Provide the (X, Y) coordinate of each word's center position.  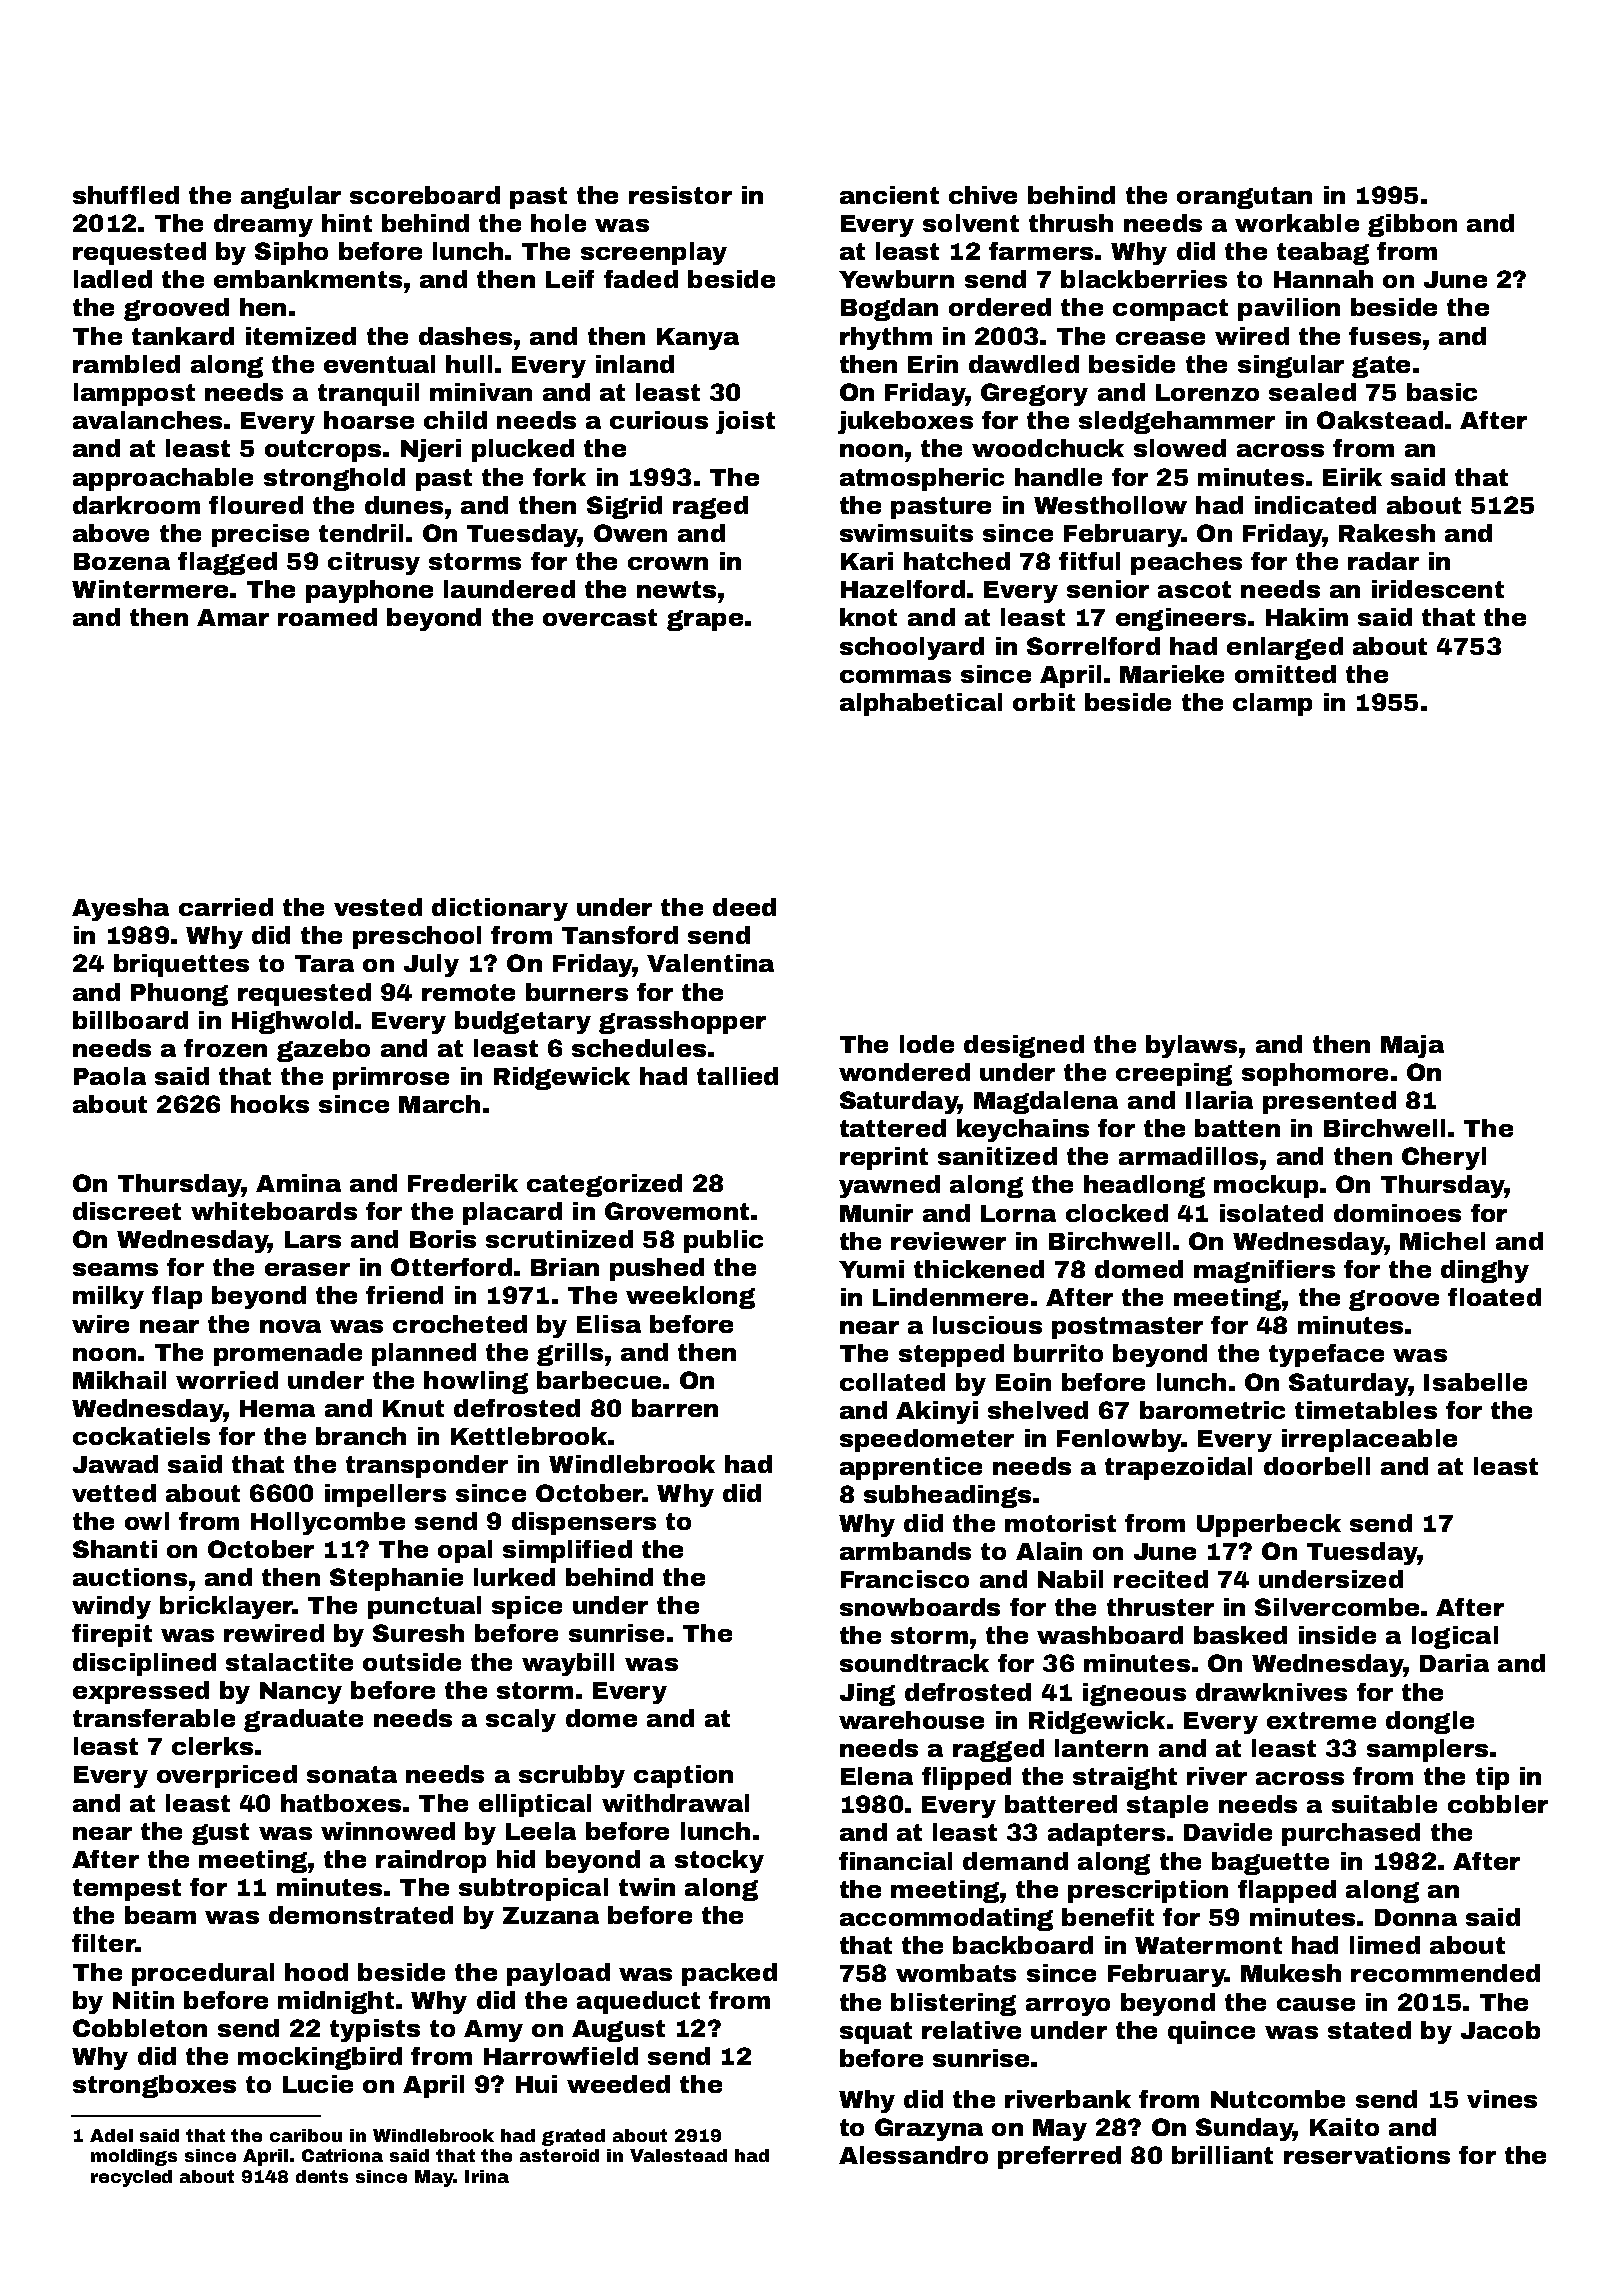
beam (160, 1915)
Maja (1412, 1046)
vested (378, 907)
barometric (1212, 1410)
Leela (541, 1831)
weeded (618, 2084)
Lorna (1018, 1213)
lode (927, 1044)
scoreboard (425, 195)
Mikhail (119, 1380)
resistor (680, 195)
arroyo (1068, 2007)
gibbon (1412, 225)
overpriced (227, 1776)
